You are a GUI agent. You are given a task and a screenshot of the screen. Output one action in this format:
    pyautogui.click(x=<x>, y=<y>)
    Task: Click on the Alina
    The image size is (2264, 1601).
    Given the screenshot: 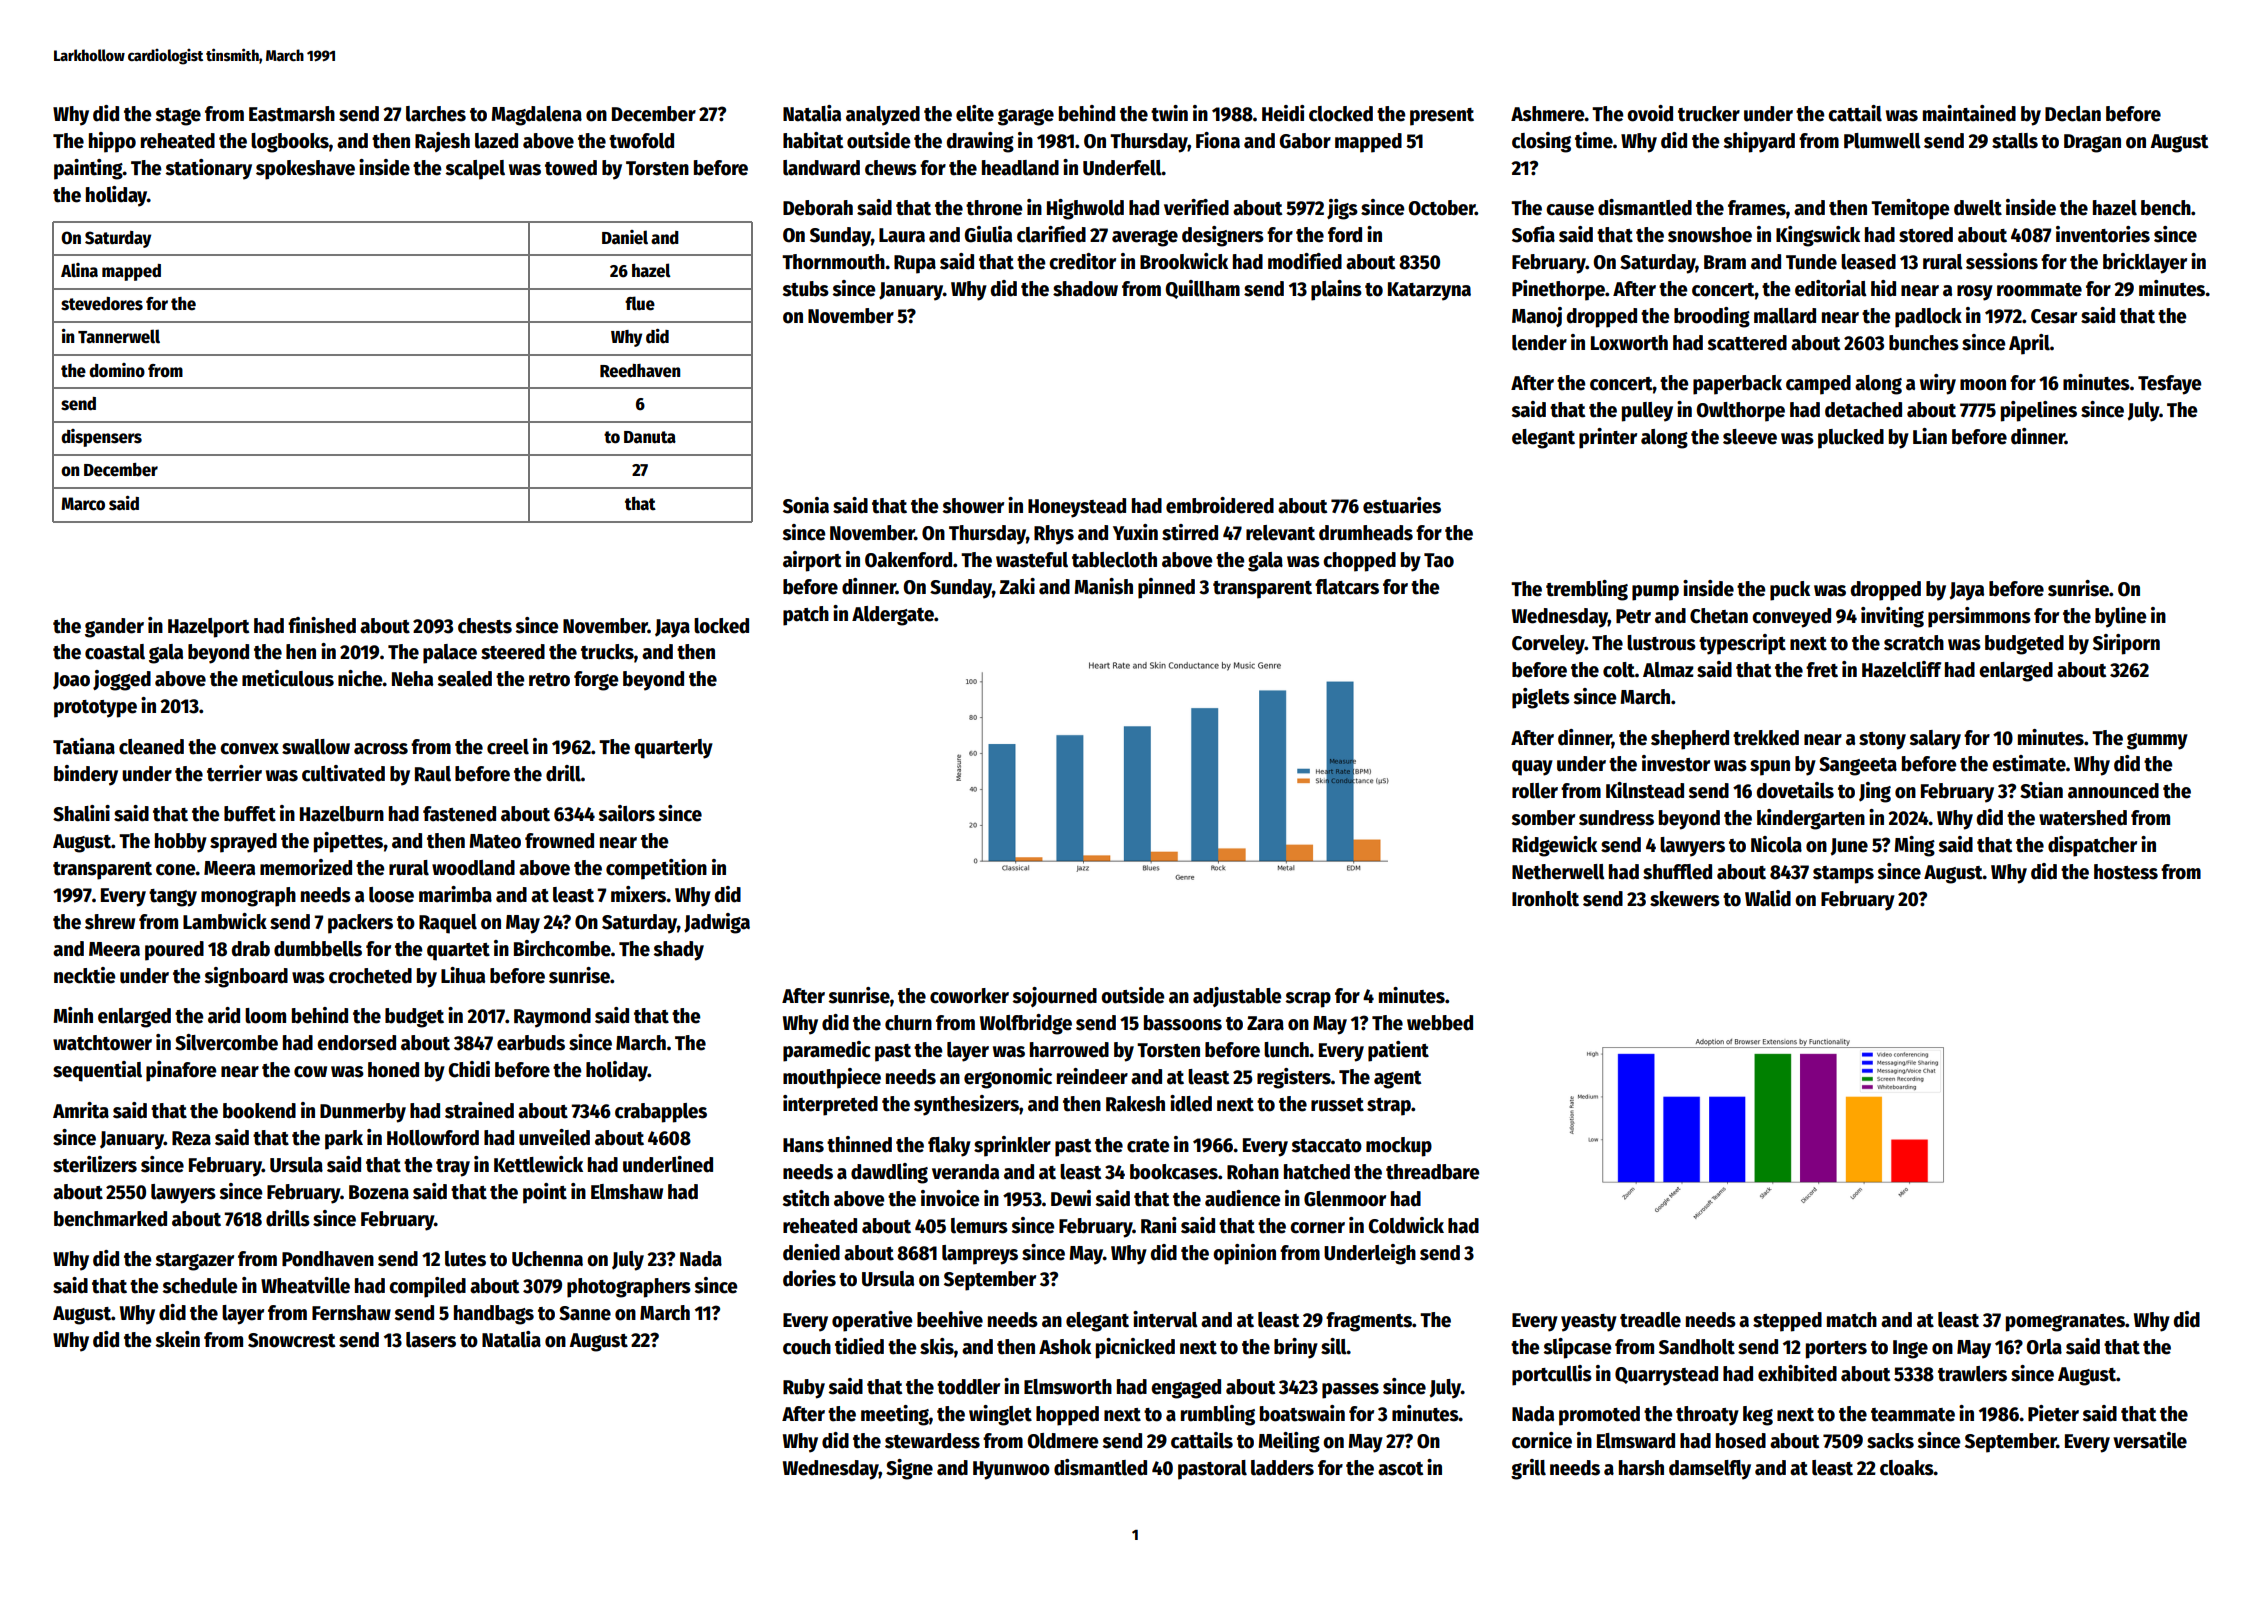 What is the action you would take?
    pyautogui.click(x=79, y=270)
